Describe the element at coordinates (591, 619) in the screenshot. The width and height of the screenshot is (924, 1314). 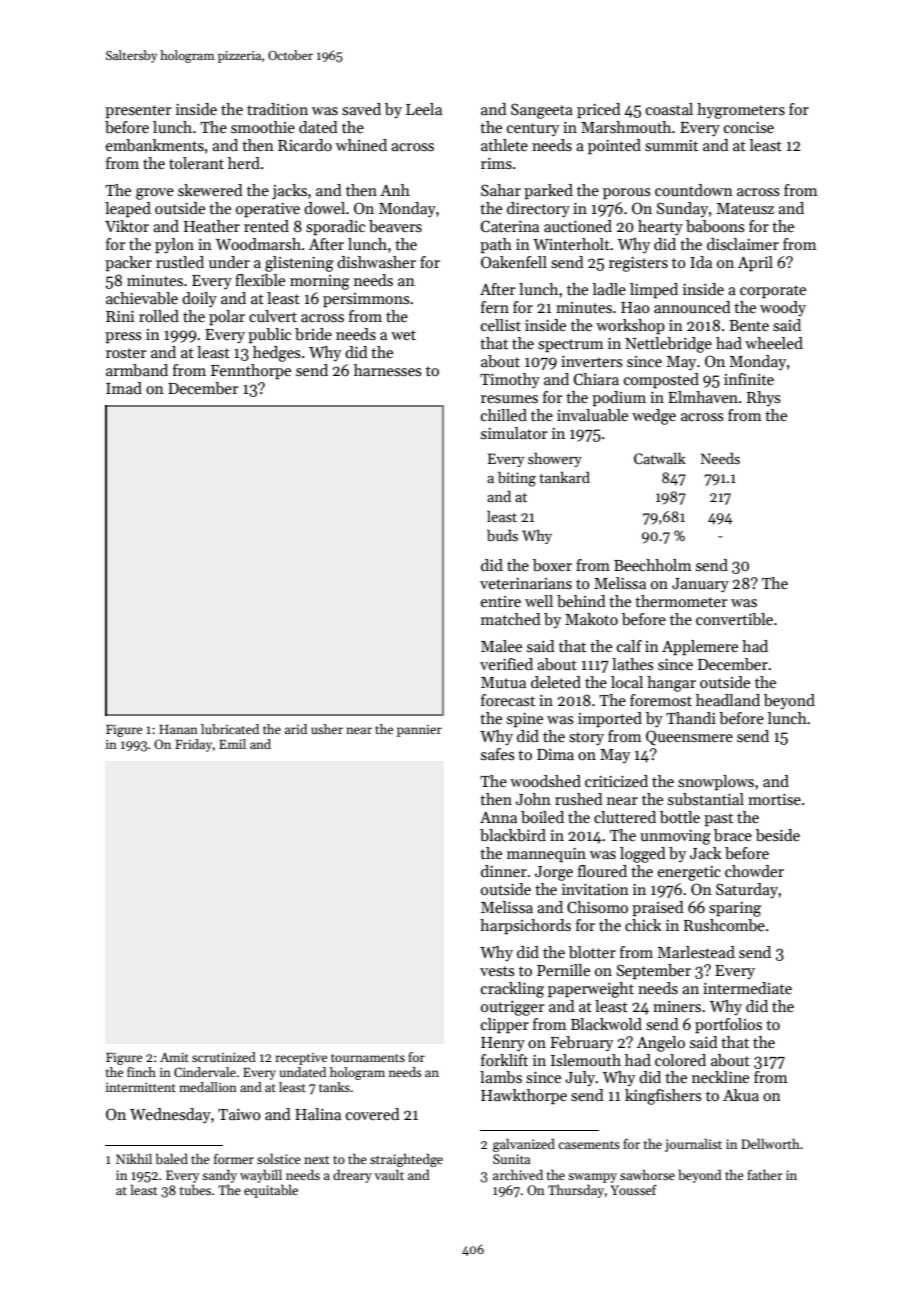
I see `Makoto` at that location.
